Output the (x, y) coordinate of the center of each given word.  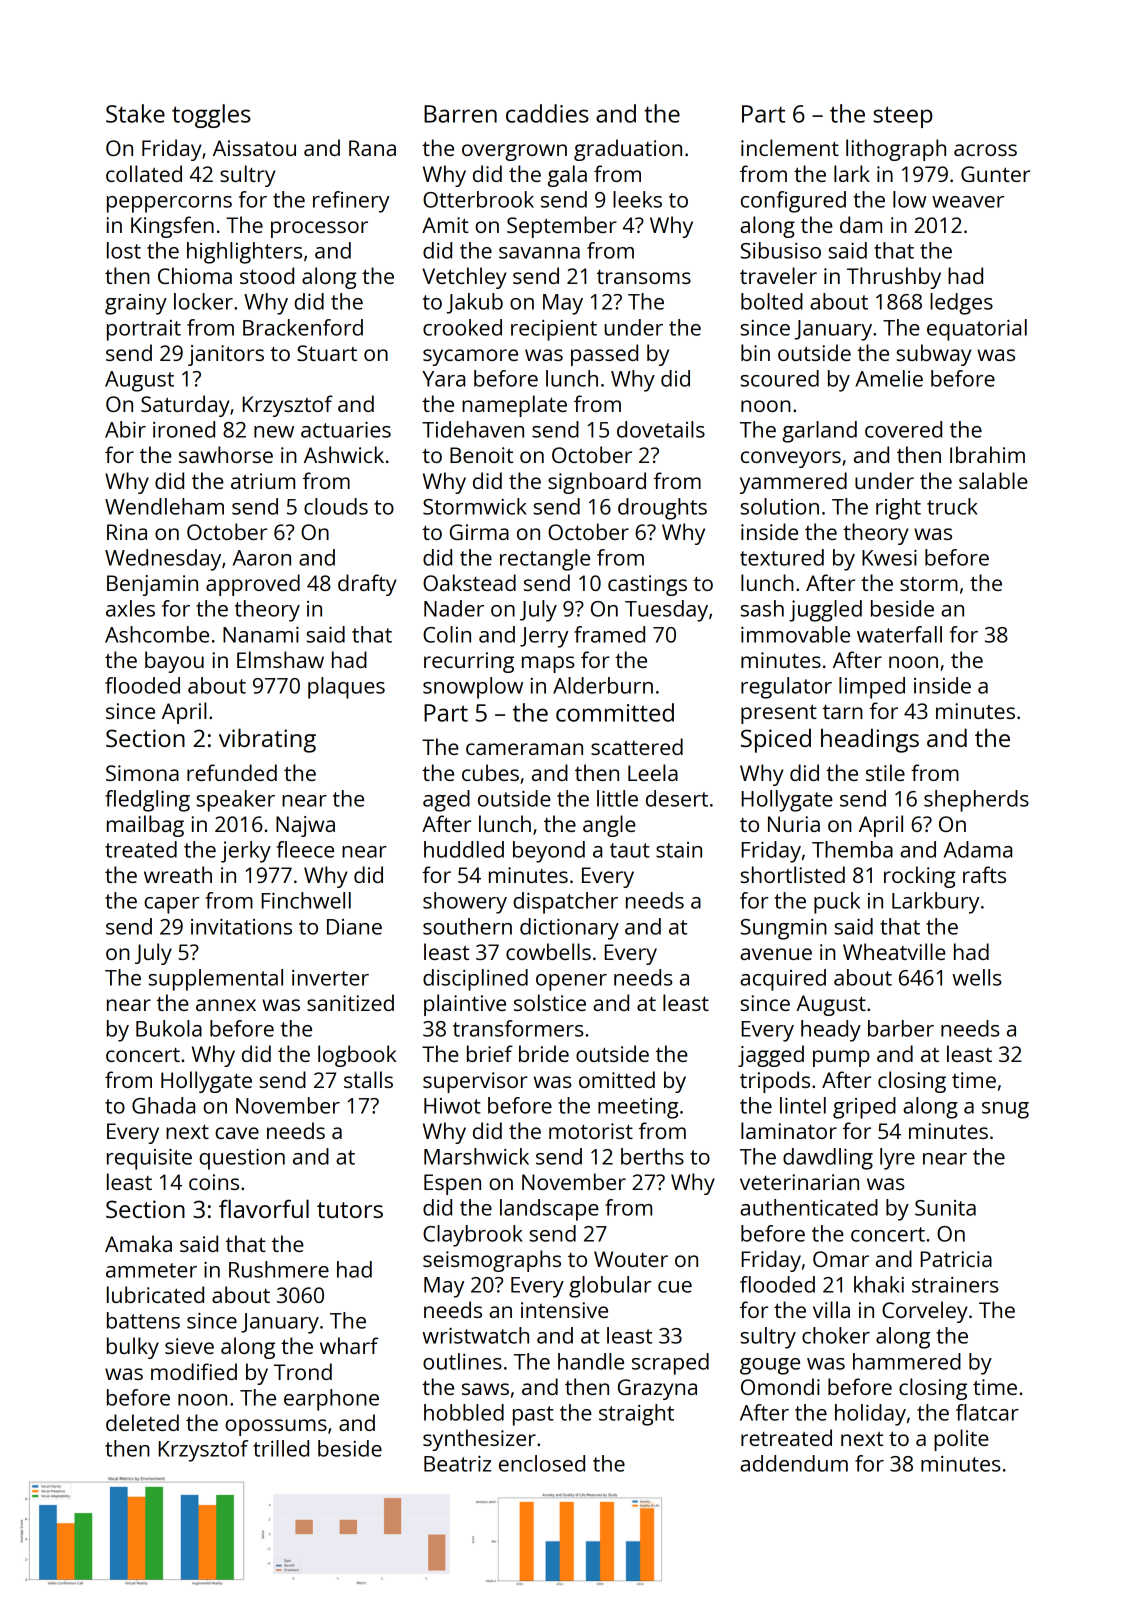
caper (171, 905)
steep (903, 117)
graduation (628, 150)
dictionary (569, 929)
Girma (479, 532)
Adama (978, 849)
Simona (142, 773)
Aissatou (254, 148)
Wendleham (164, 506)
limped (872, 688)
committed (615, 712)
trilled (281, 1448)
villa (831, 1309)
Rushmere (279, 1269)
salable (993, 480)
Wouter (631, 1259)
